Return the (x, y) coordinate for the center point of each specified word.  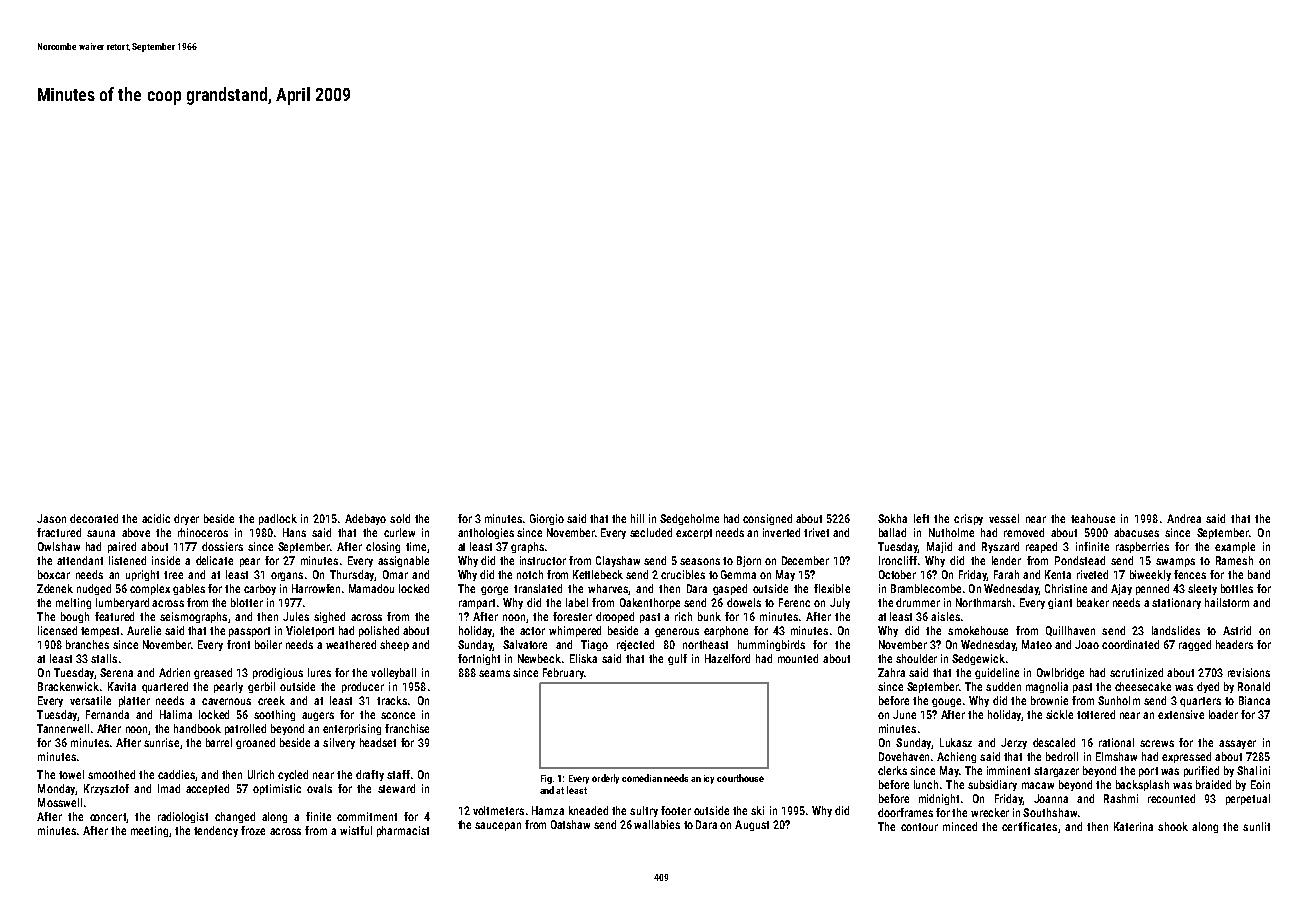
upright (142, 575)
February (563, 673)
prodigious (278, 673)
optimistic (277, 789)
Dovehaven (904, 756)
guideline (997, 673)
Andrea (1184, 518)
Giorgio (547, 519)
